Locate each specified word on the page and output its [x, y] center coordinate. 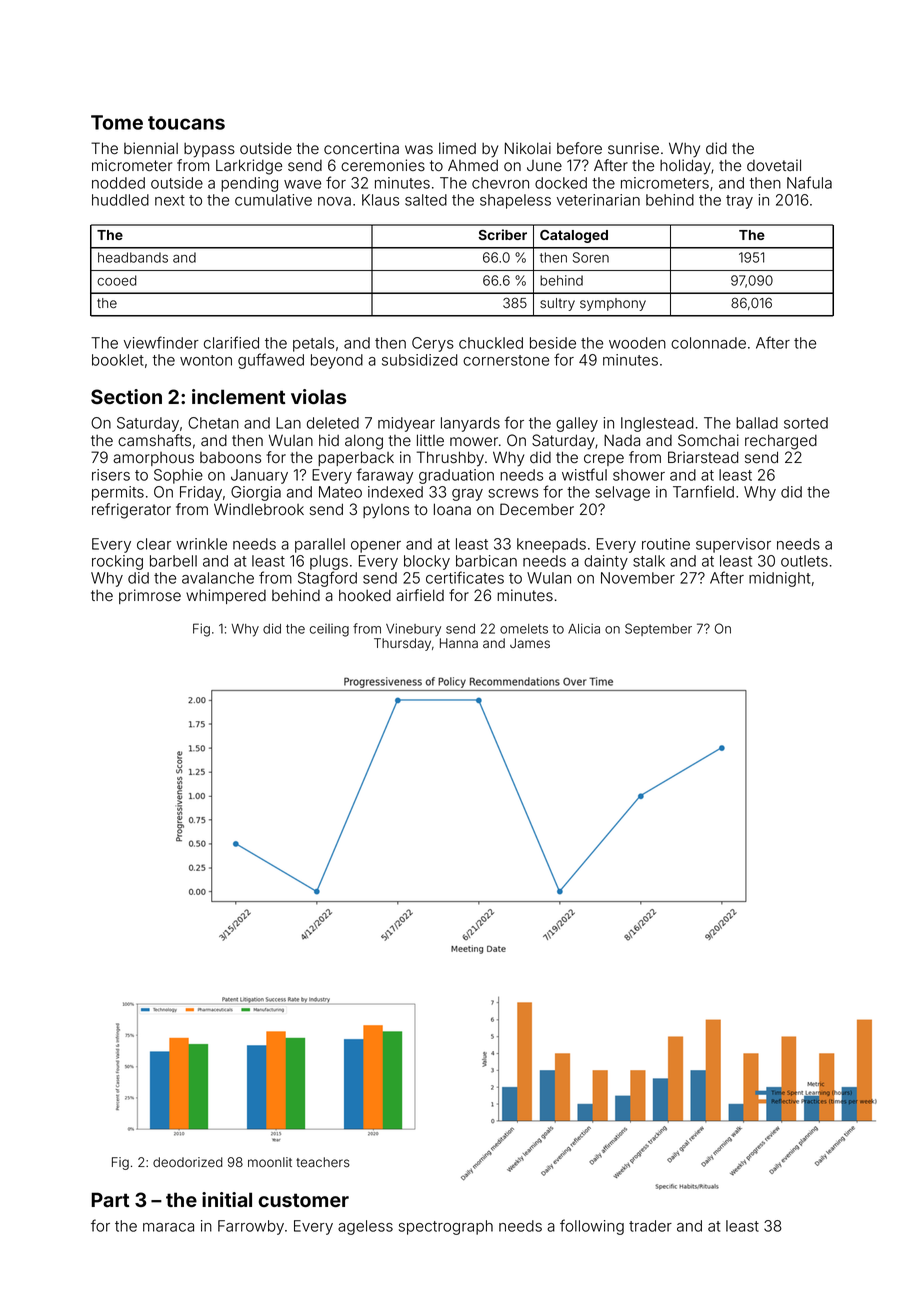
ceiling [329, 630]
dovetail [774, 165]
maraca [168, 1227]
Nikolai [528, 148]
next [170, 200]
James [530, 643]
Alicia [584, 628]
